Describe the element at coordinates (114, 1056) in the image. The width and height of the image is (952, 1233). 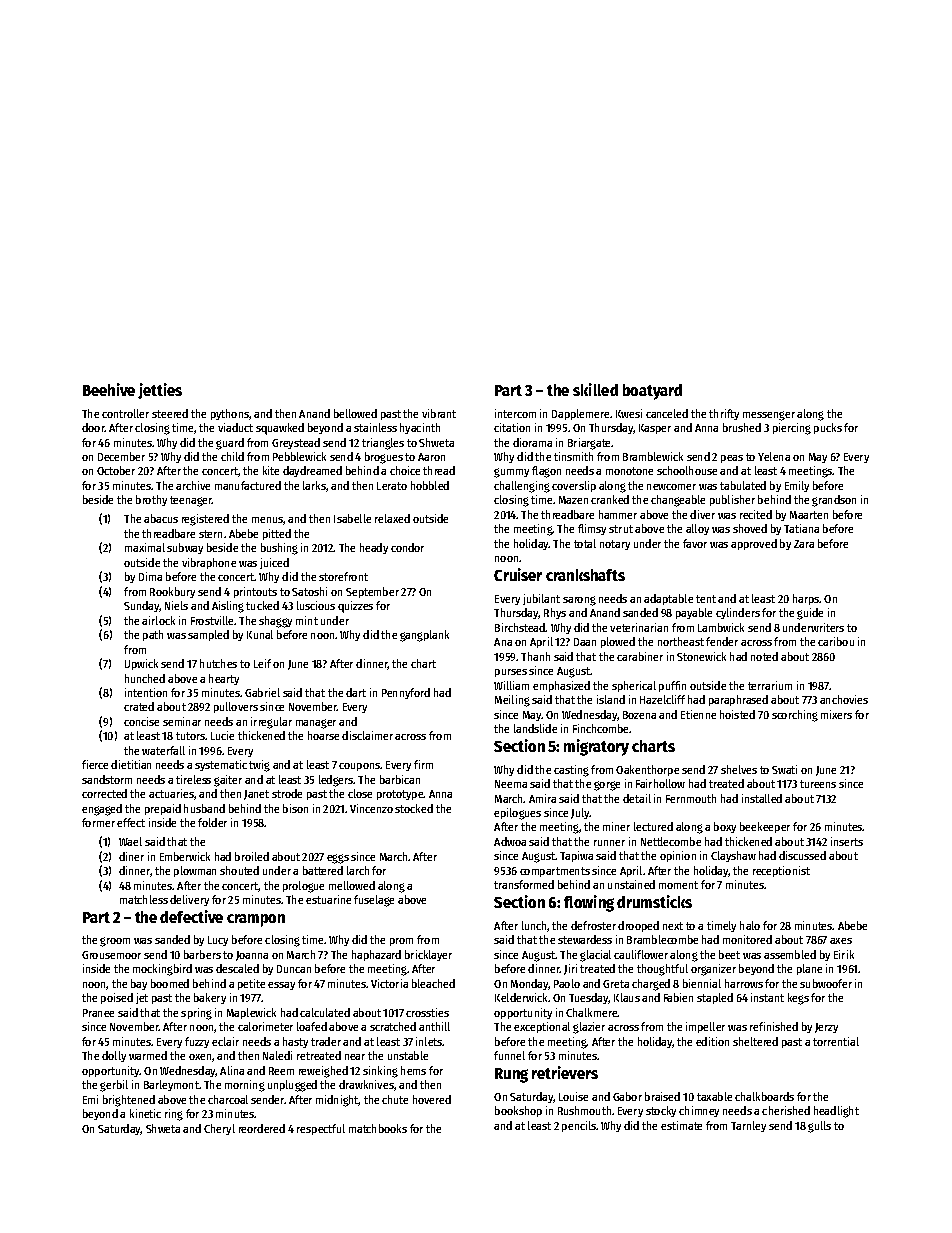
I see `dolly` at that location.
